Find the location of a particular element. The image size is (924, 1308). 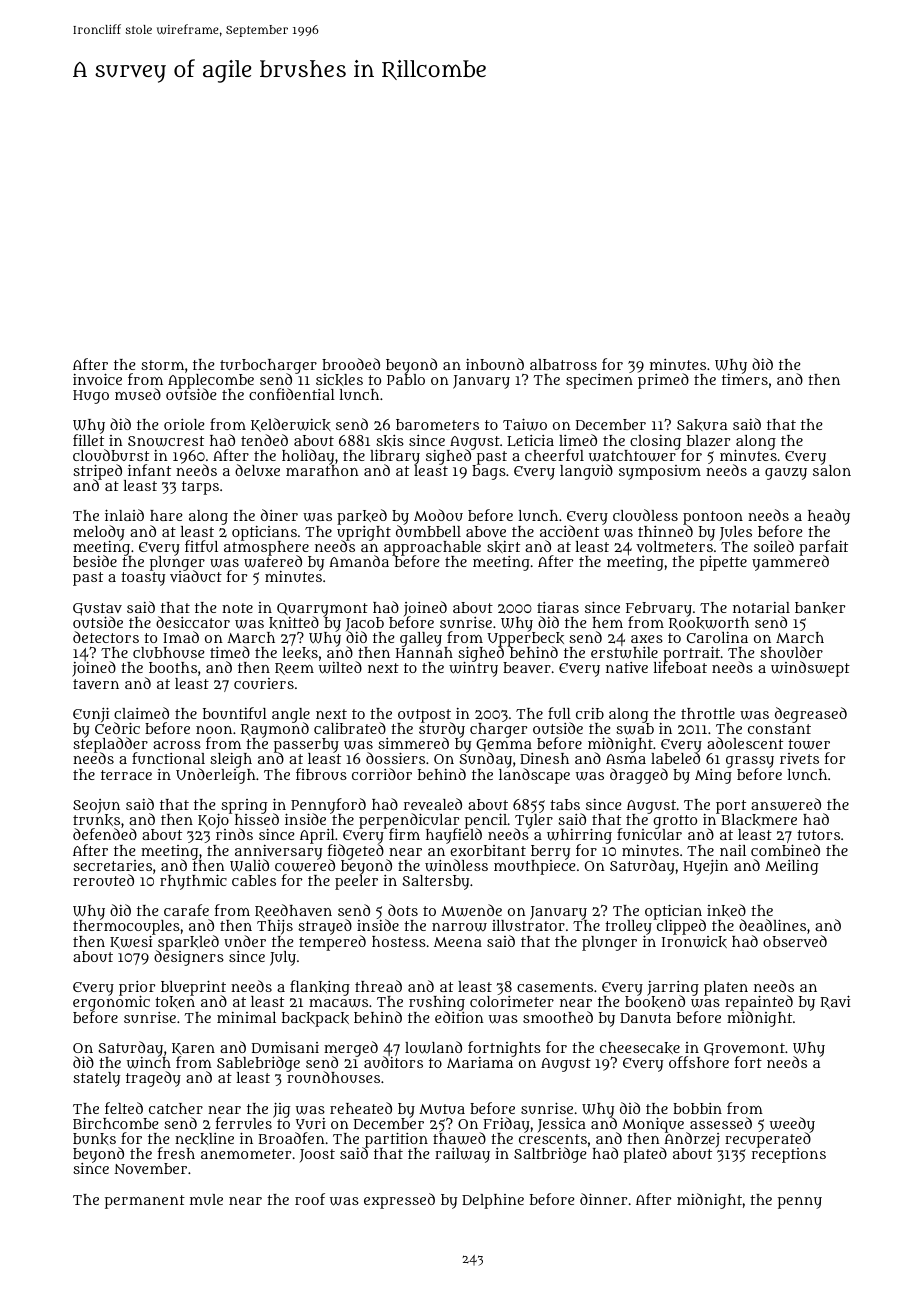

Grovemont is located at coordinates (744, 1049).
